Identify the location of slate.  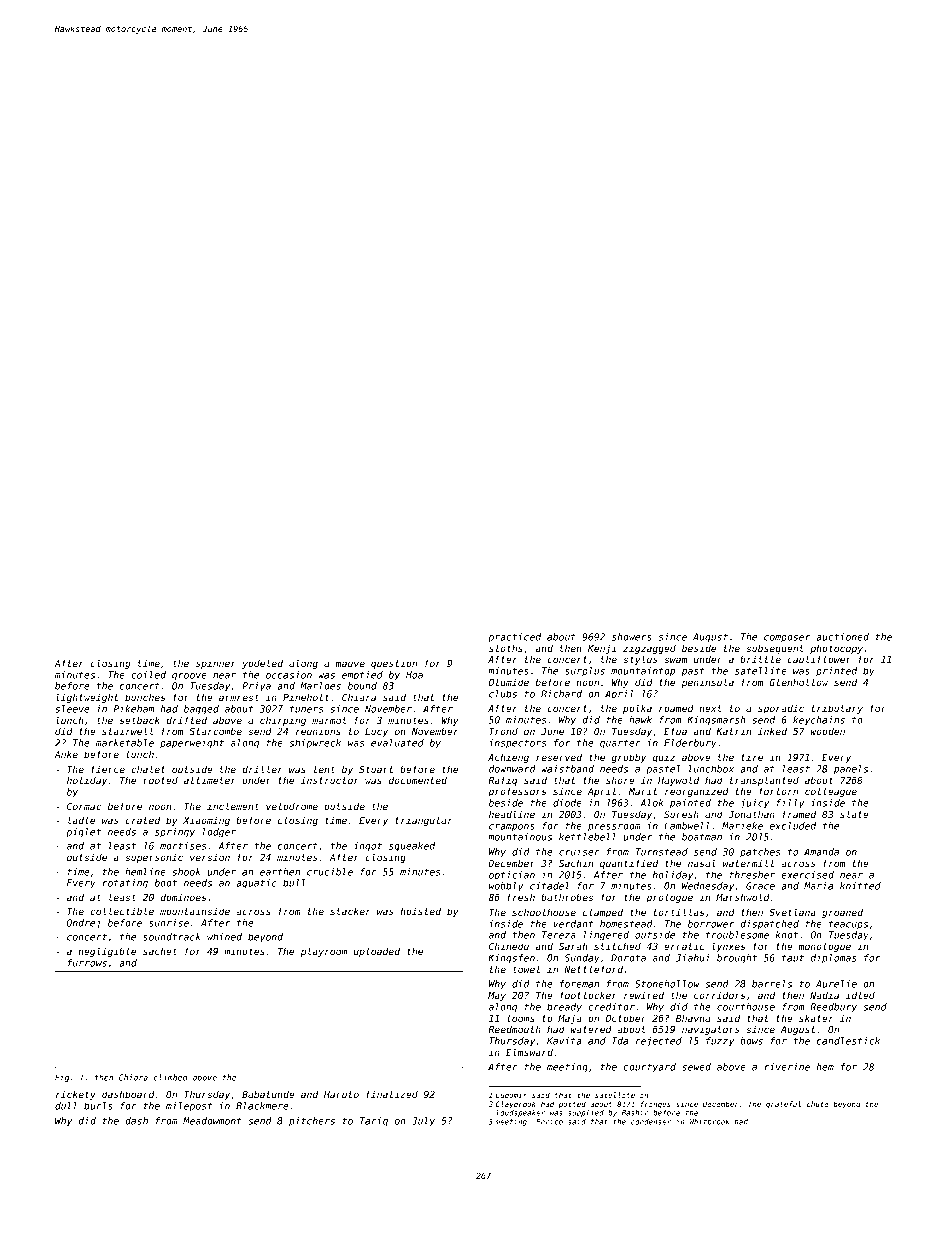
(854, 814).
